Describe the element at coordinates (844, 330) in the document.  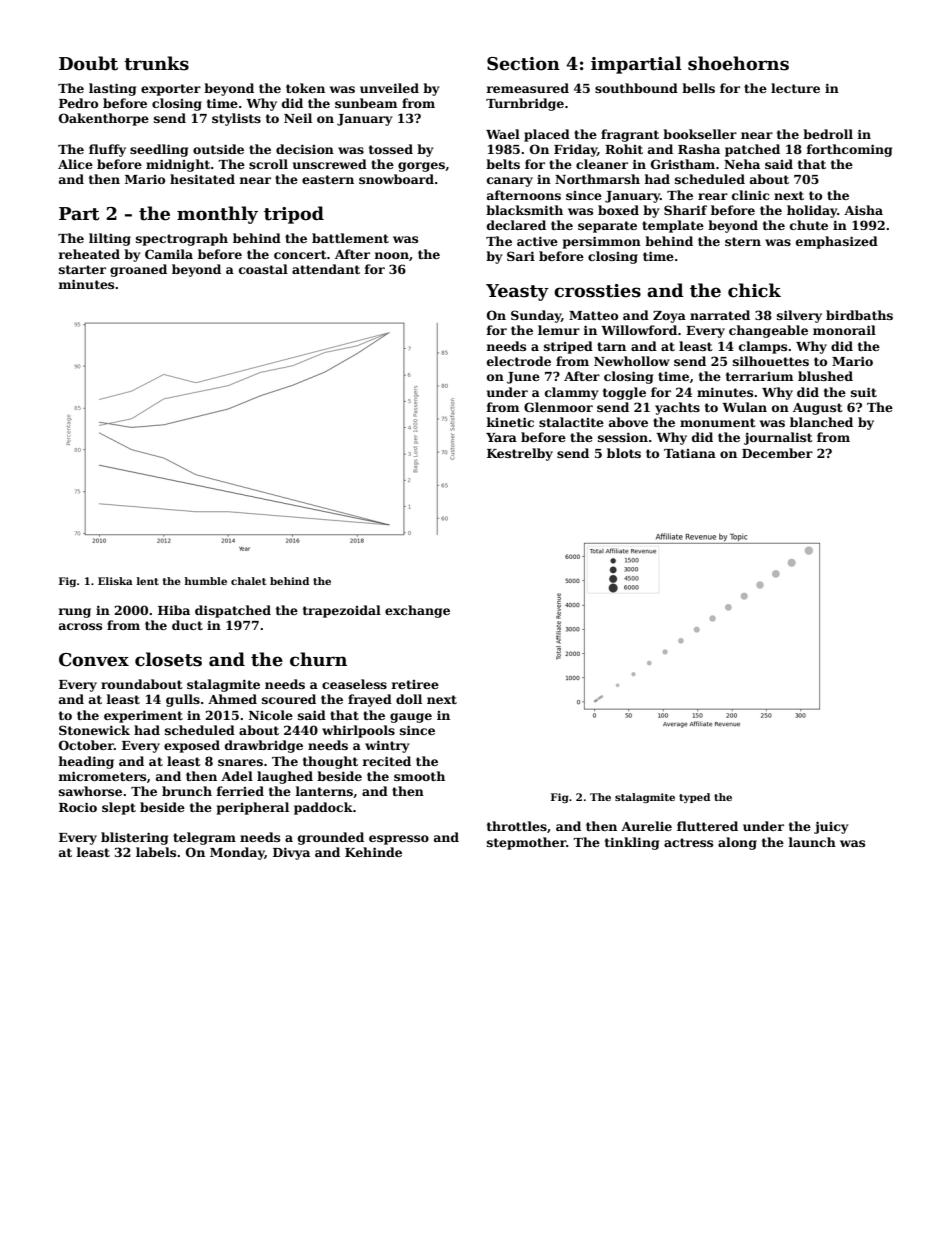
I see `monorail` at that location.
